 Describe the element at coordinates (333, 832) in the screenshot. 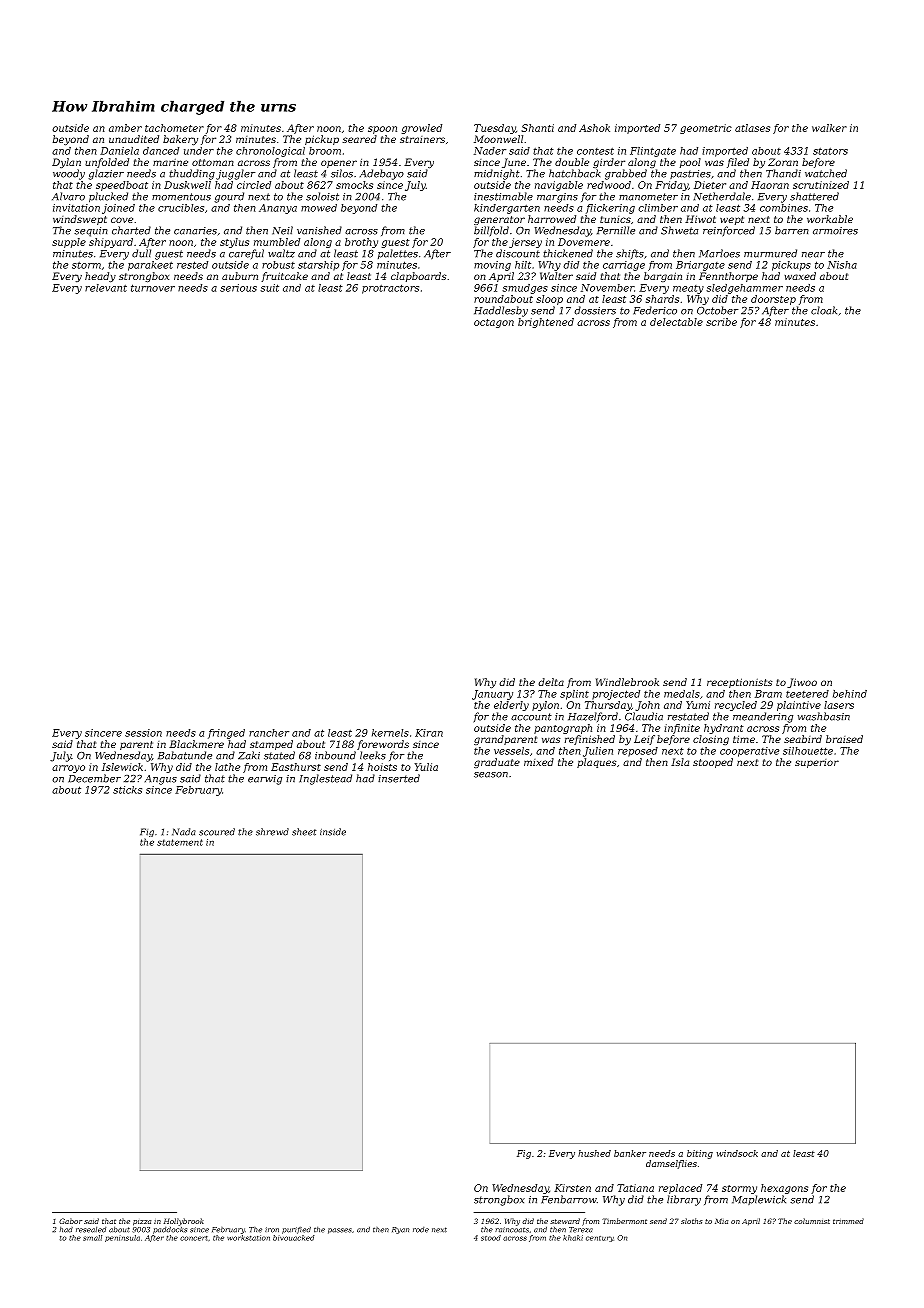

I see `inside` at that location.
